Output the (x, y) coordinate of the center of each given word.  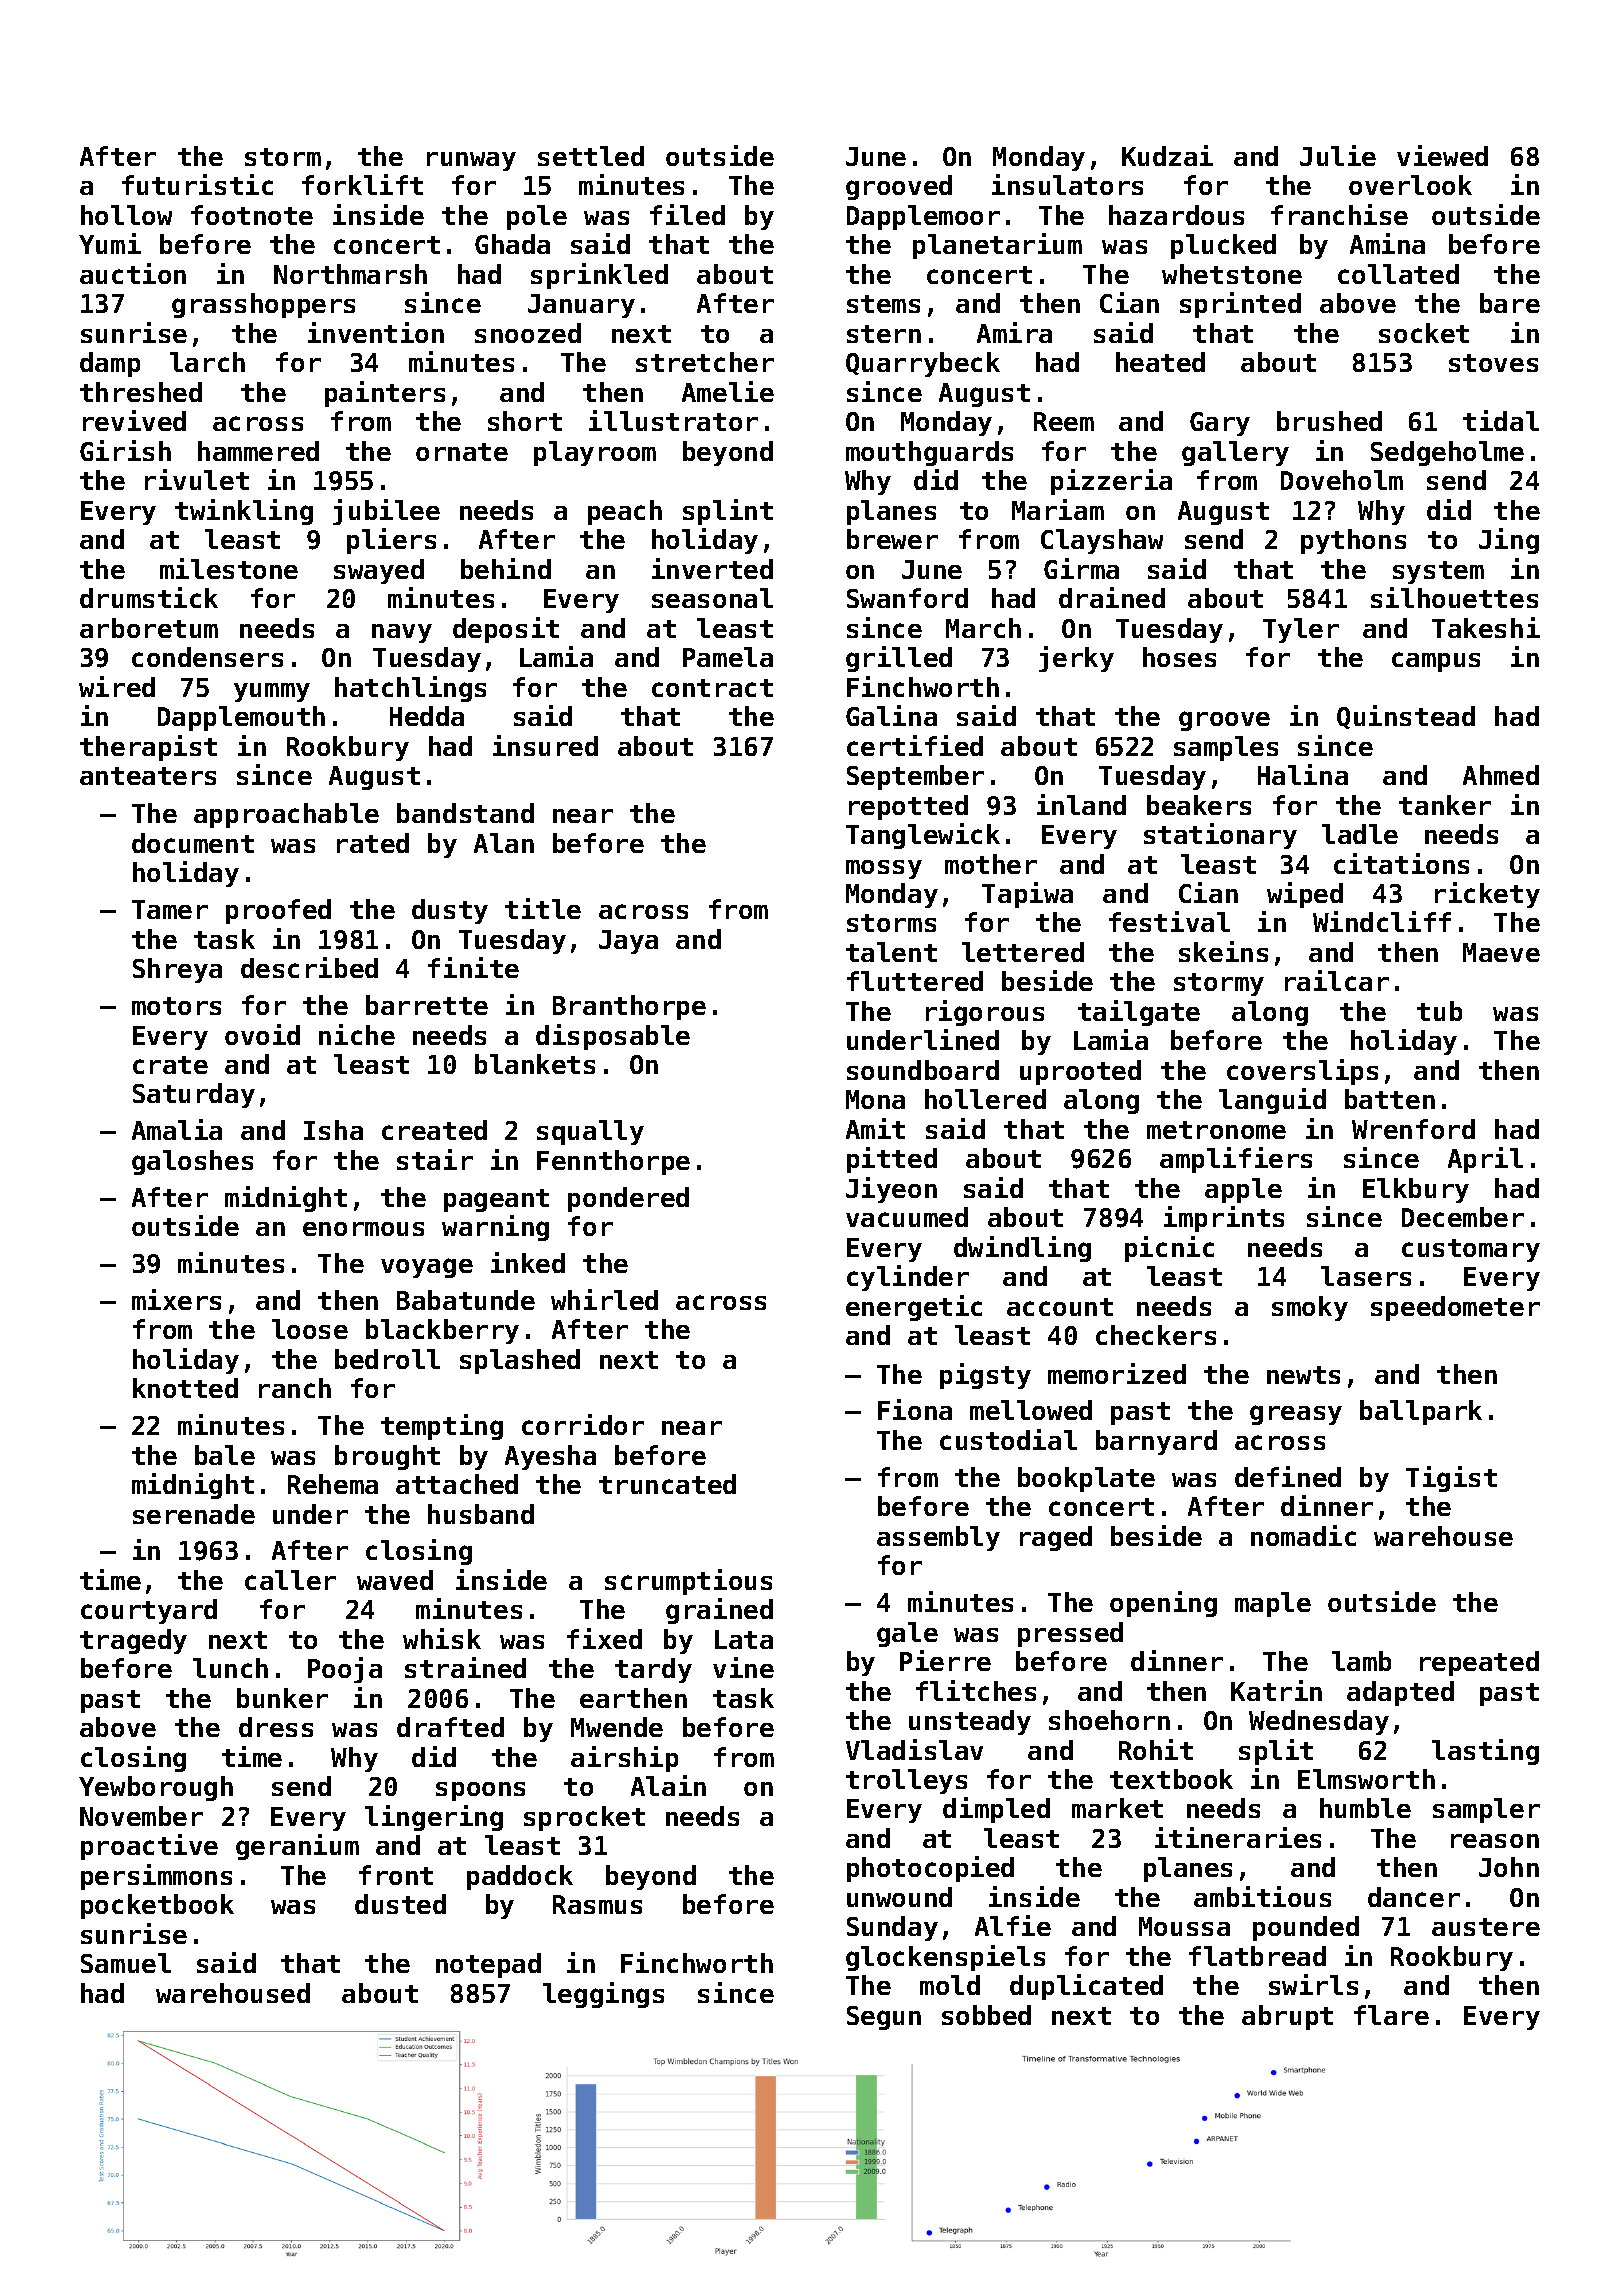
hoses (1179, 657)
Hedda (427, 716)
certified (915, 745)
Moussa (1184, 1926)
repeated (1479, 1663)
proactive (149, 1847)
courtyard (149, 1611)
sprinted (1240, 305)
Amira (1014, 332)
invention (376, 332)
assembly (938, 1538)
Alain (668, 1785)
